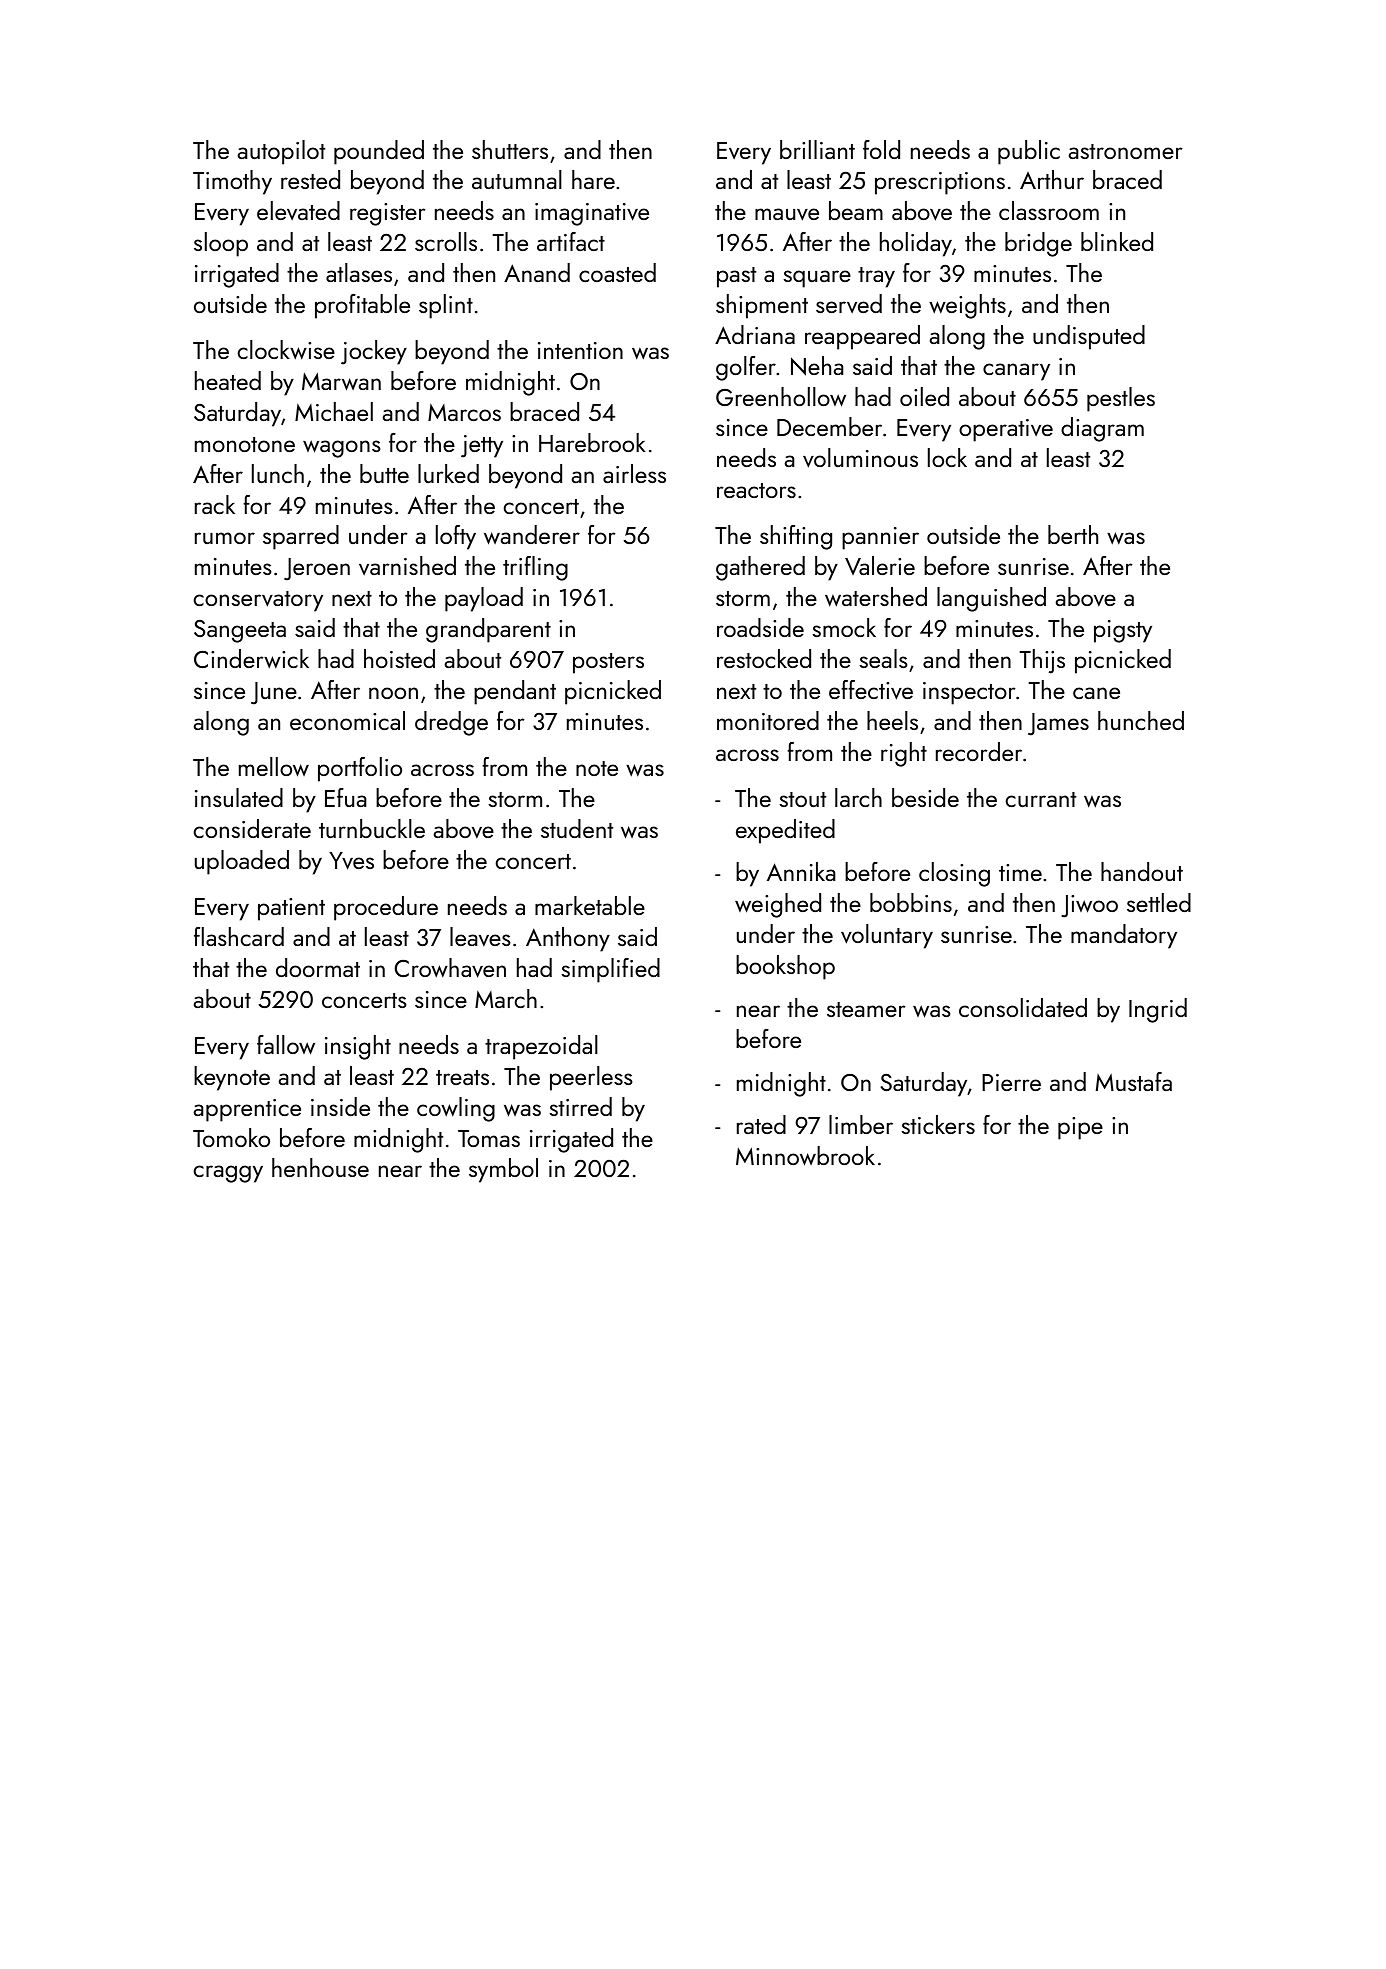 This screenshot has height=1969, width=1386. Describe the element at coordinates (240, 631) in the screenshot. I see `Sangeeta` at that location.
